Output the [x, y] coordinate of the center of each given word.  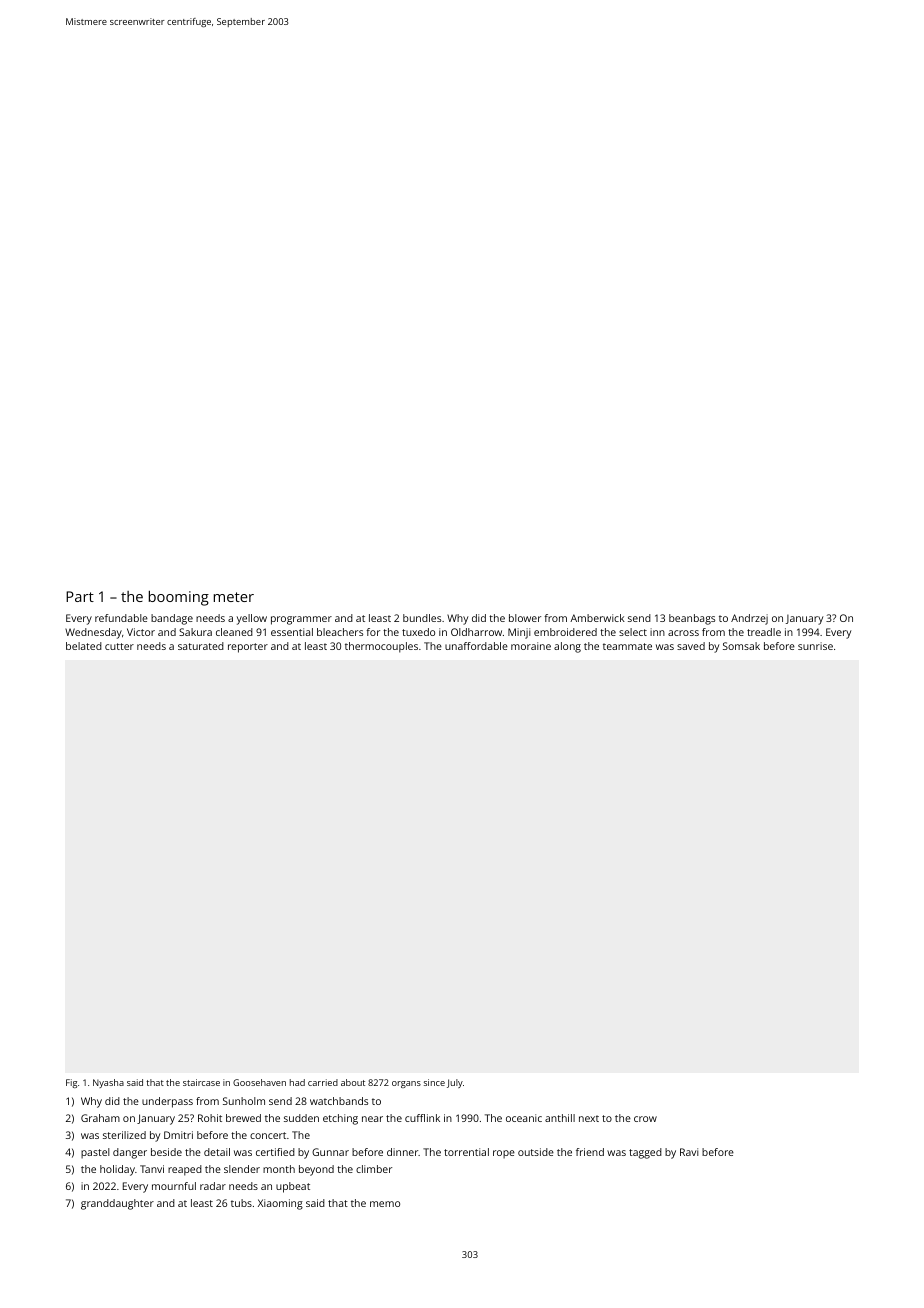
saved [691, 646]
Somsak [741, 646]
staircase [201, 1082]
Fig [71, 1083]
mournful [174, 1186]
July [455, 1083]
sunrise [815, 646]
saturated [201, 646]
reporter [248, 648]
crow [645, 1119]
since [434, 1082]
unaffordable [476, 646]
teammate [627, 646]
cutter [119, 646]
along [567, 647]
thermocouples [381, 647]
